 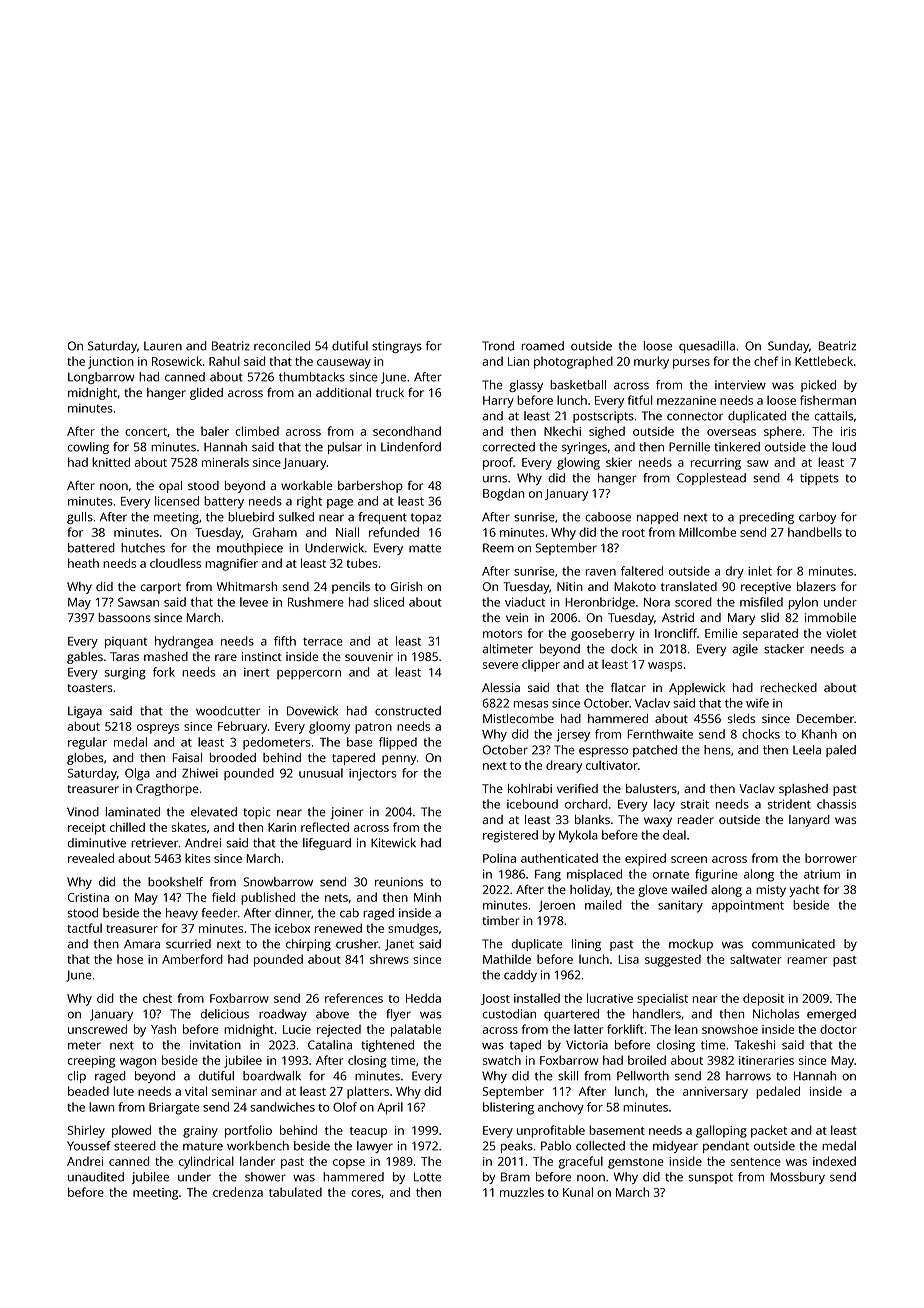 What do you see at coordinates (131, 1131) in the document?
I see `plowed` at bounding box center [131, 1131].
